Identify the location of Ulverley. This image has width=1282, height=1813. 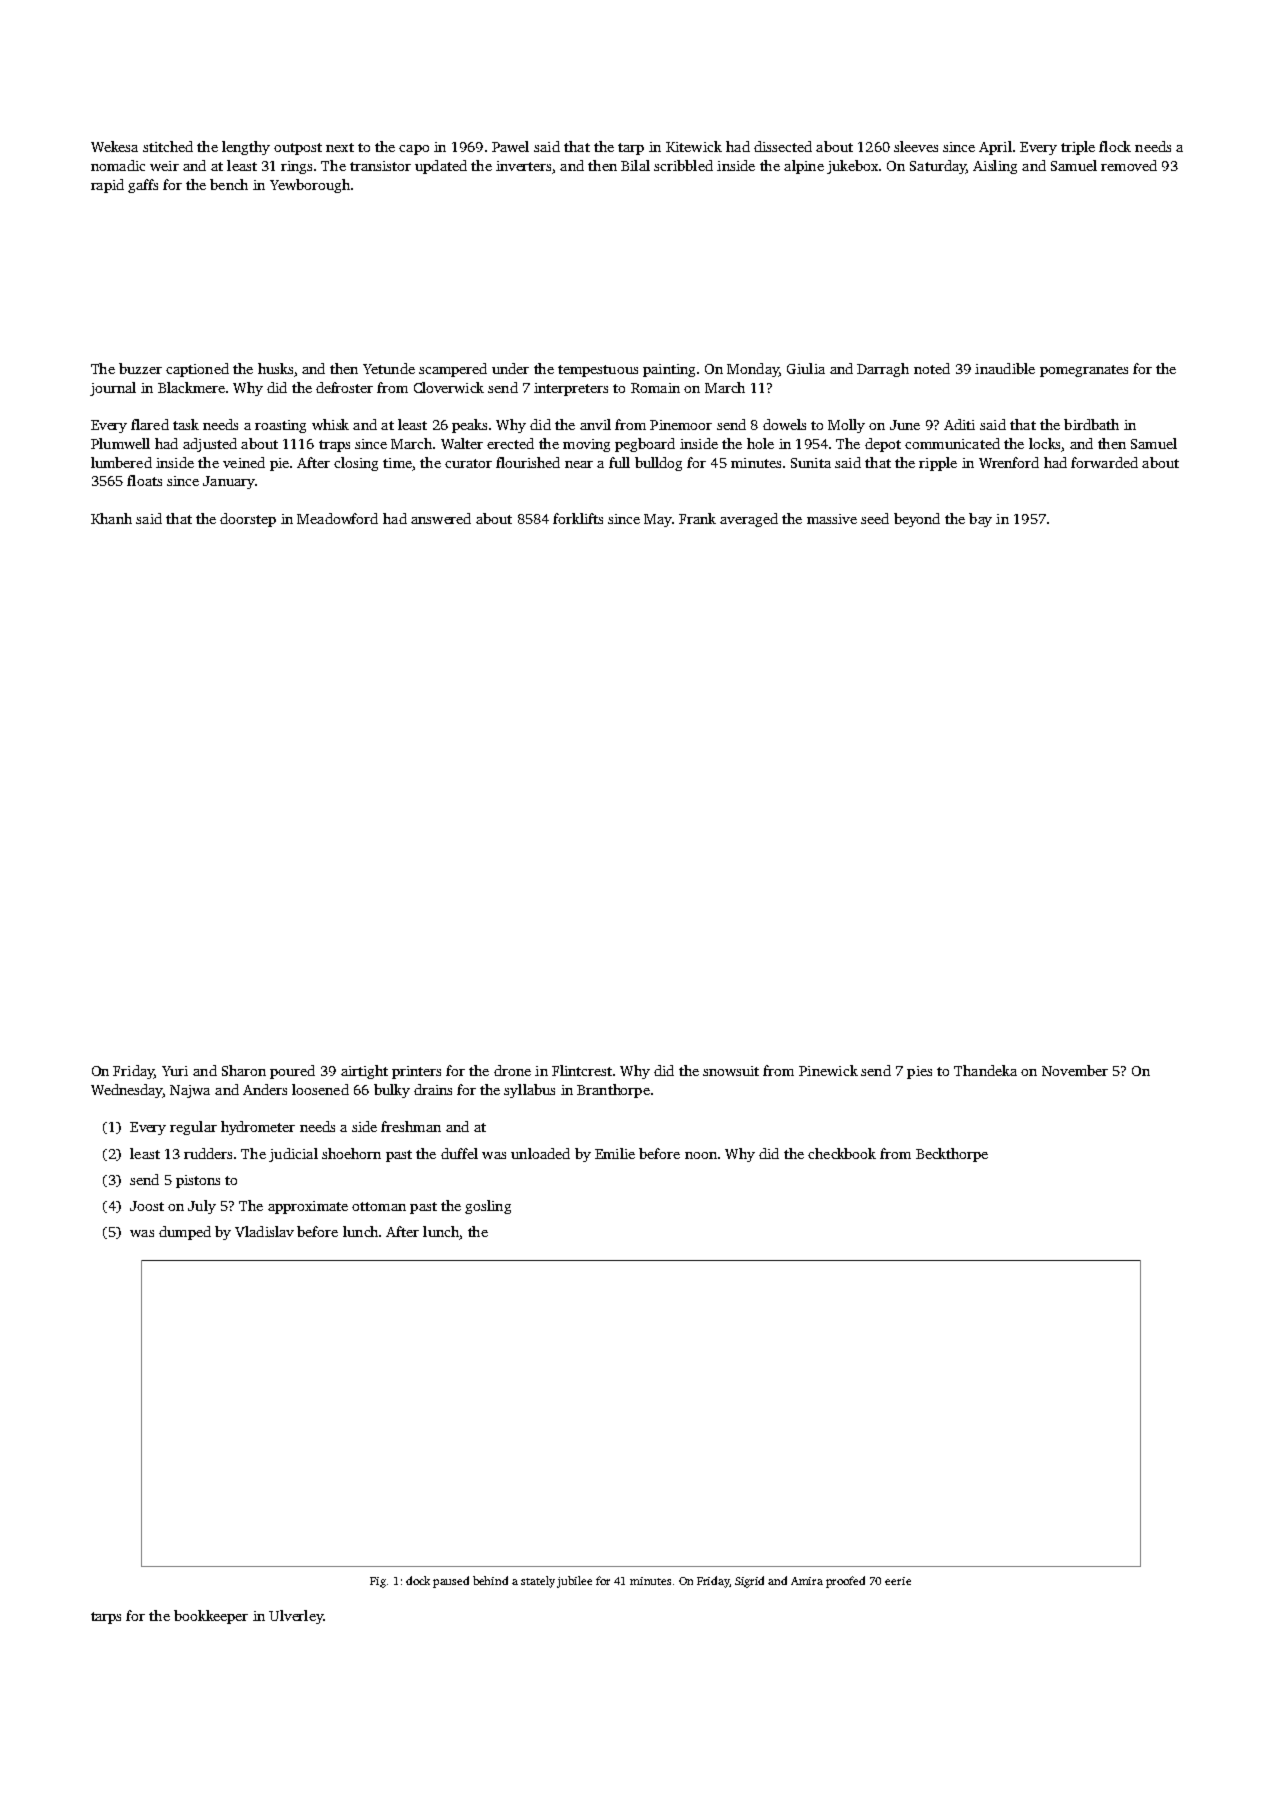
(296, 1617).
